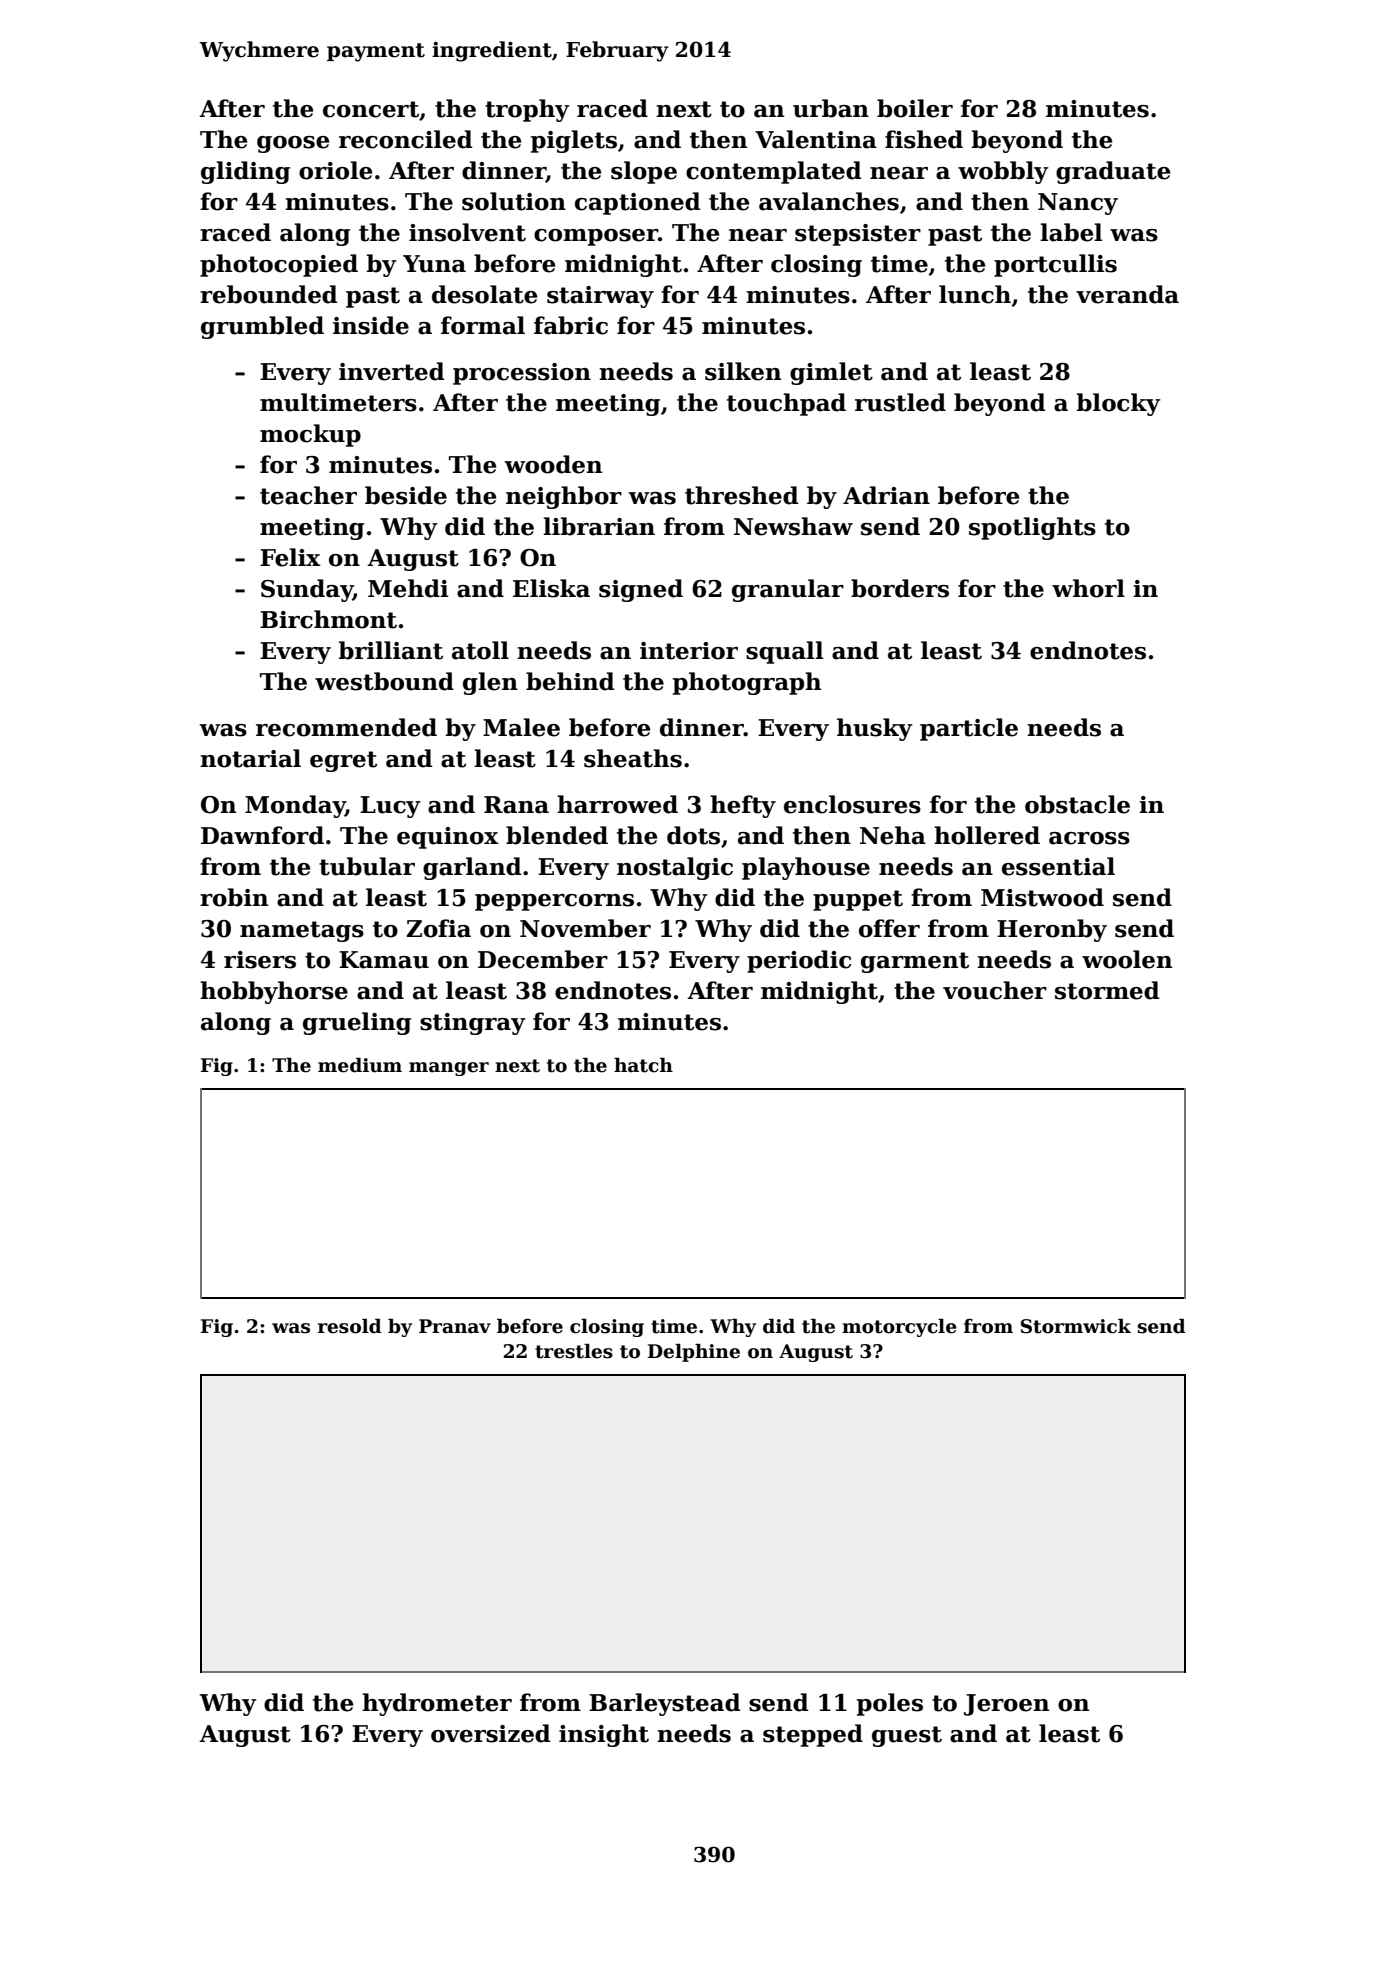 This screenshot has height=1969, width=1386. I want to click on trestles, so click(574, 1351).
